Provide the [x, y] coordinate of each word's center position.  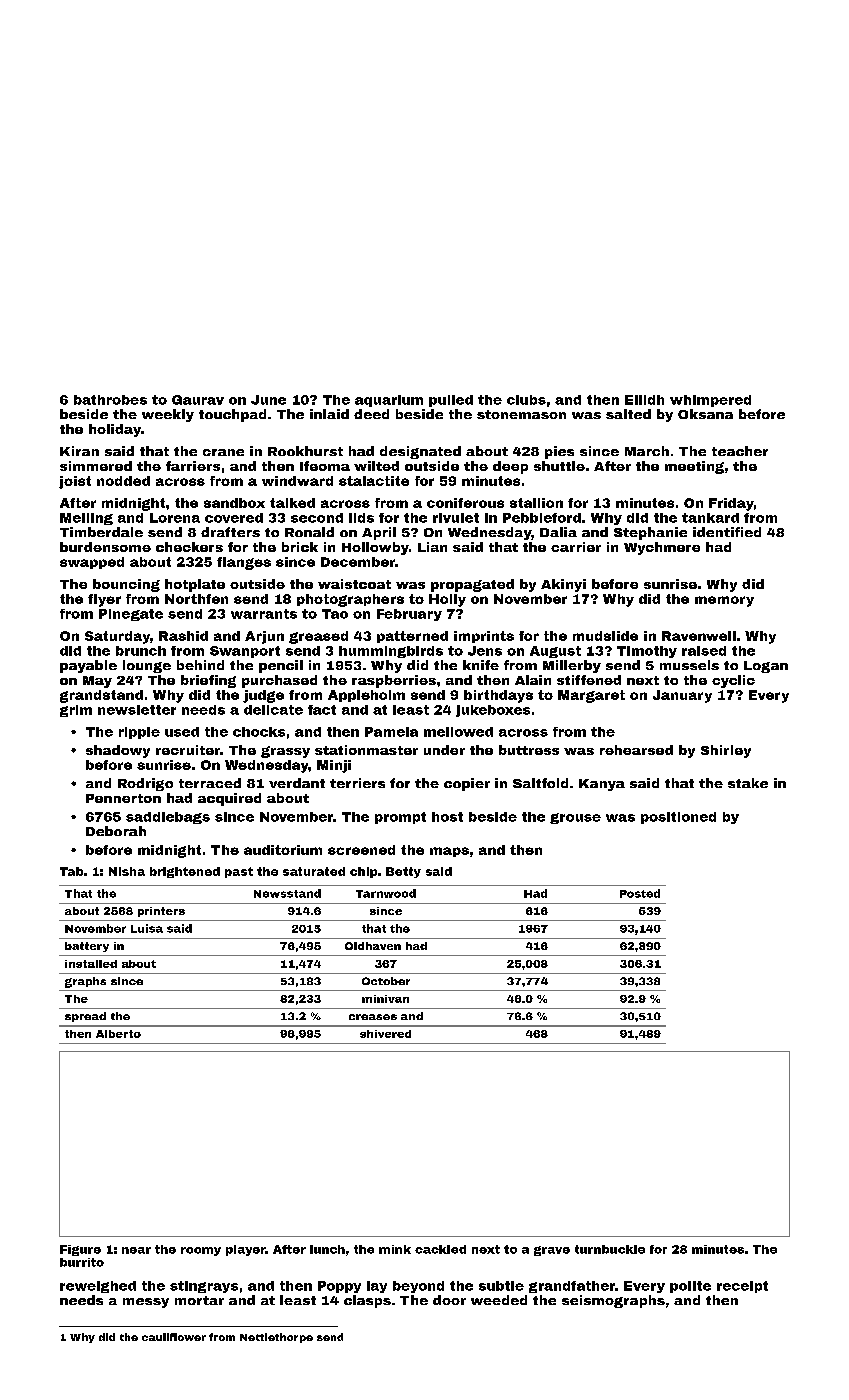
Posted [640, 893]
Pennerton [123, 798]
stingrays [204, 1287]
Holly [447, 600]
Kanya [602, 785]
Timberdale [101, 532]
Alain [533, 680]
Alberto [118, 1034]
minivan [385, 999]
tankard [710, 518]
